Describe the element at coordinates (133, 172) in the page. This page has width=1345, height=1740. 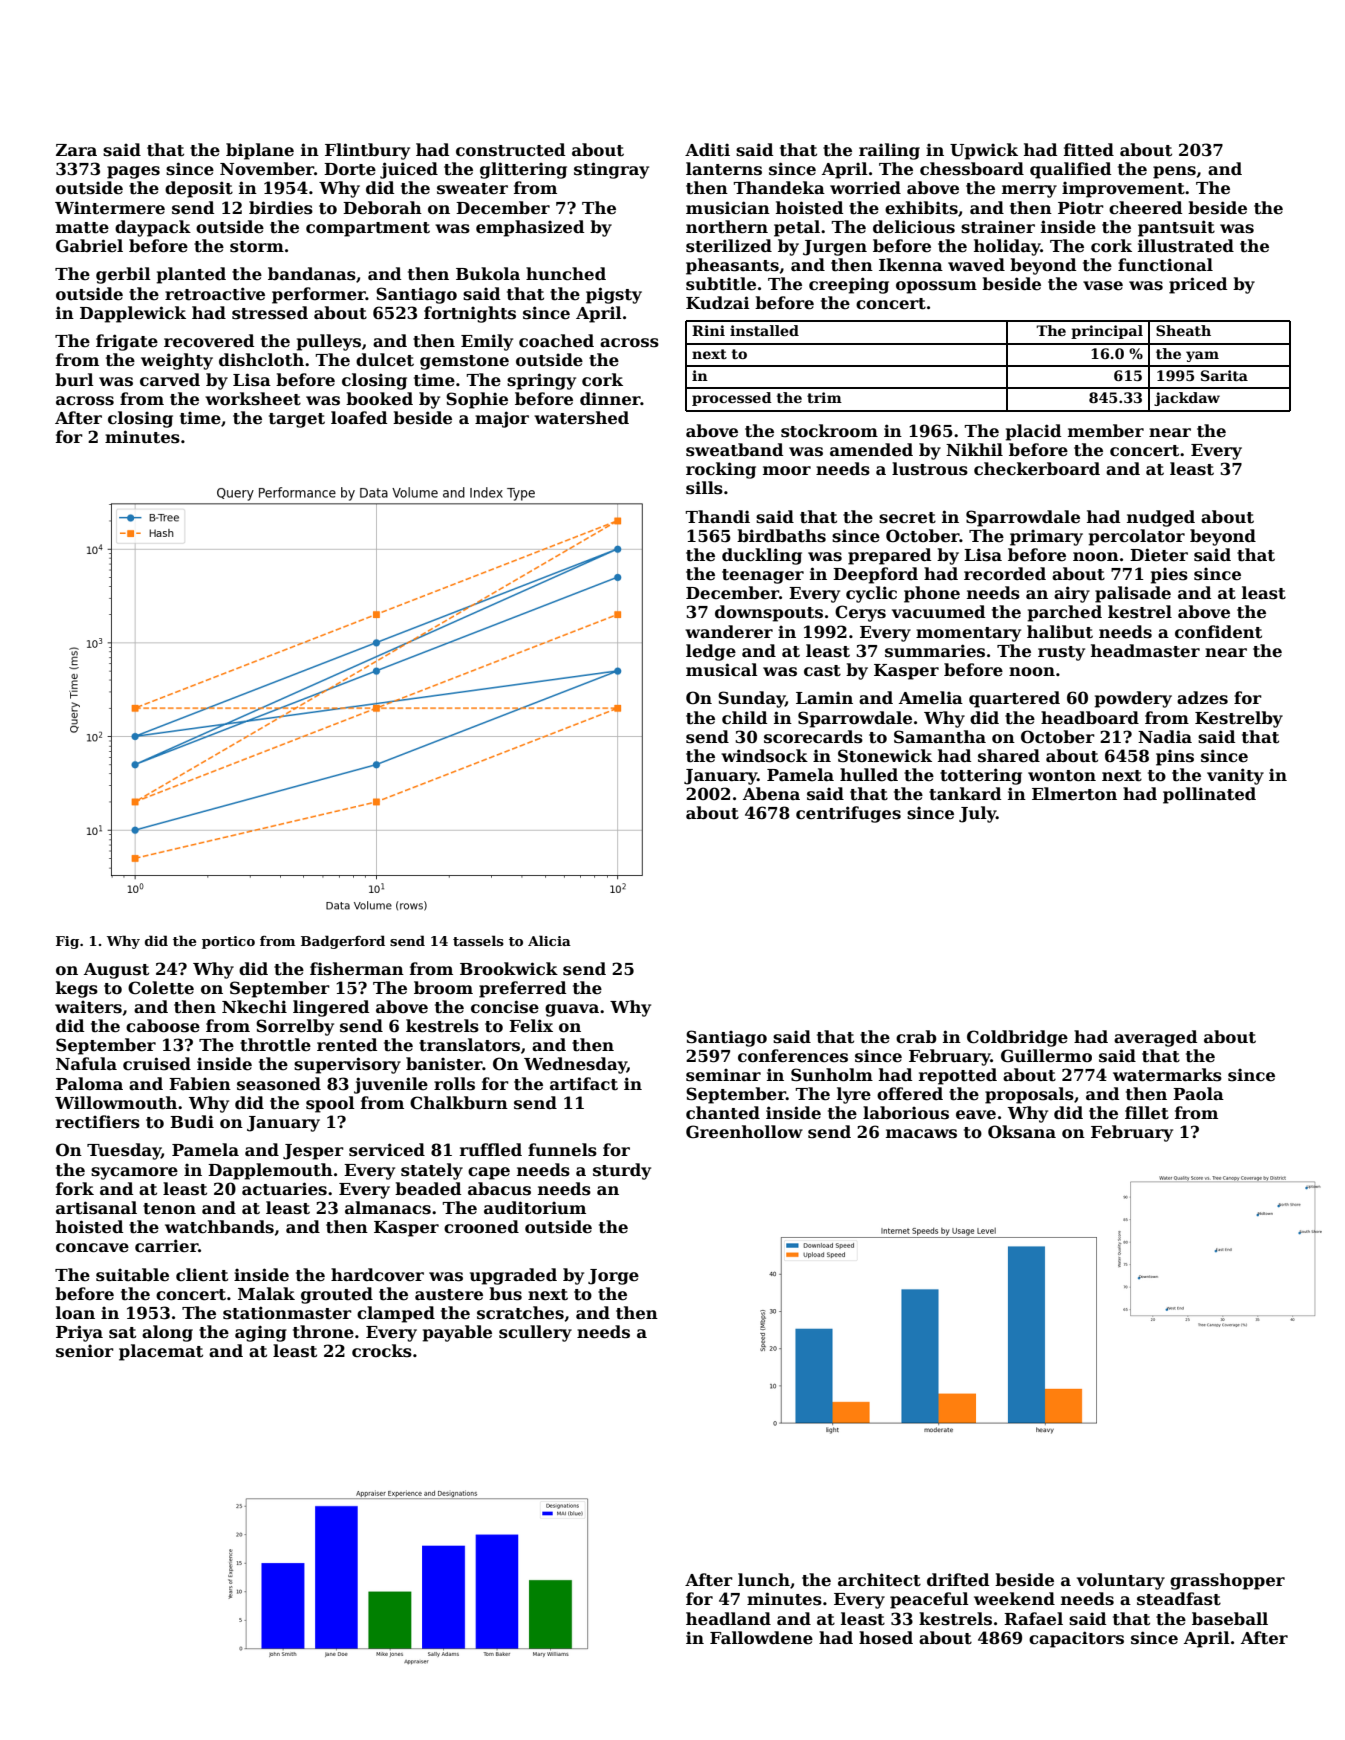
I see `pages` at that location.
